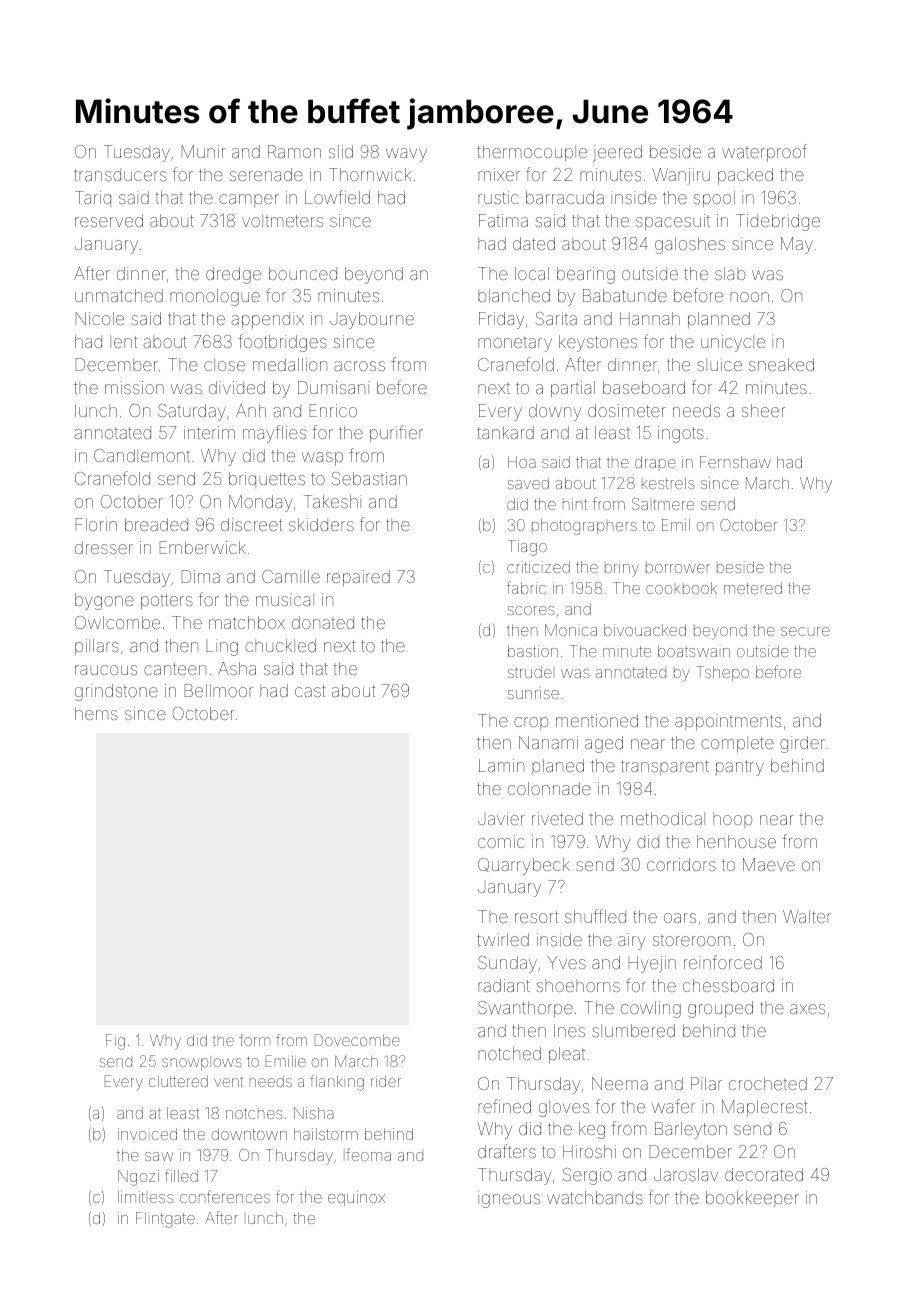 The width and height of the screenshot is (908, 1316). I want to click on bounced, so click(303, 273).
